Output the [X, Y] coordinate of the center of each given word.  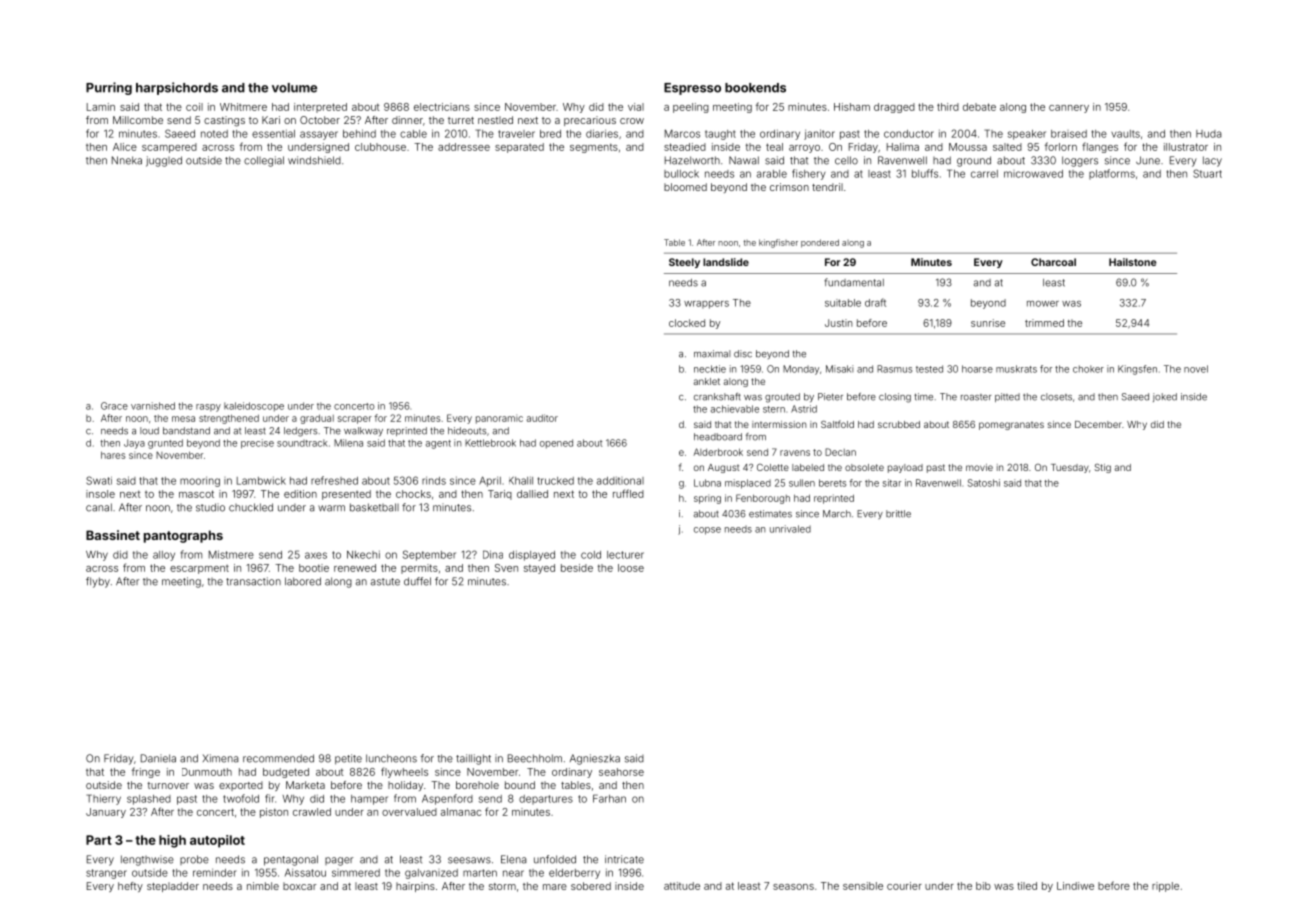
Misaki [839, 369]
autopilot [217, 841]
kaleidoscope [254, 407]
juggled [164, 161]
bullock [681, 174]
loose [631, 568]
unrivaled [790, 529]
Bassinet [113, 535]
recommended [278, 758]
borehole [477, 785]
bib [983, 886]
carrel [984, 174]
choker [1088, 369]
